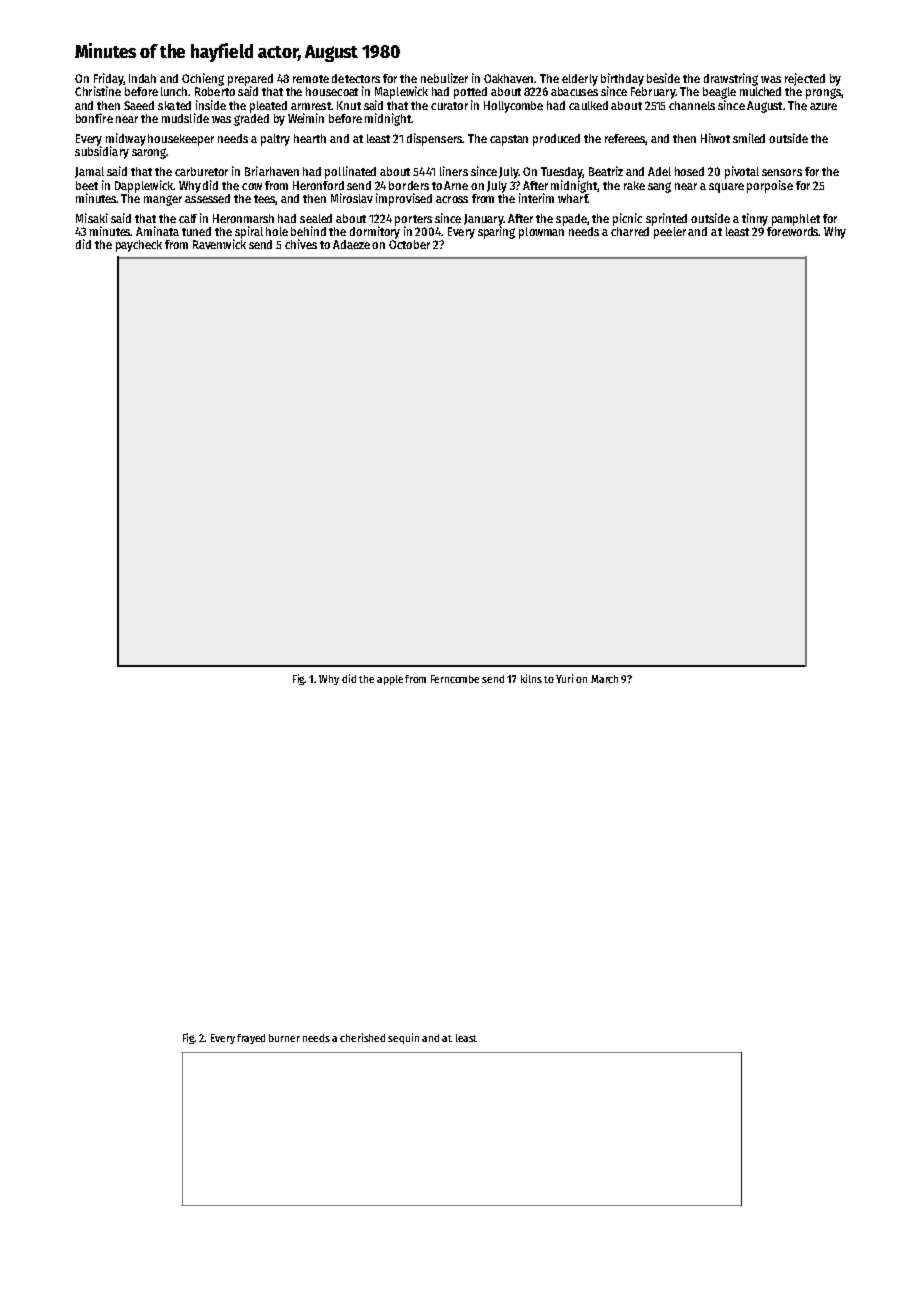  I want to click on housekeeper, so click(181, 140).
